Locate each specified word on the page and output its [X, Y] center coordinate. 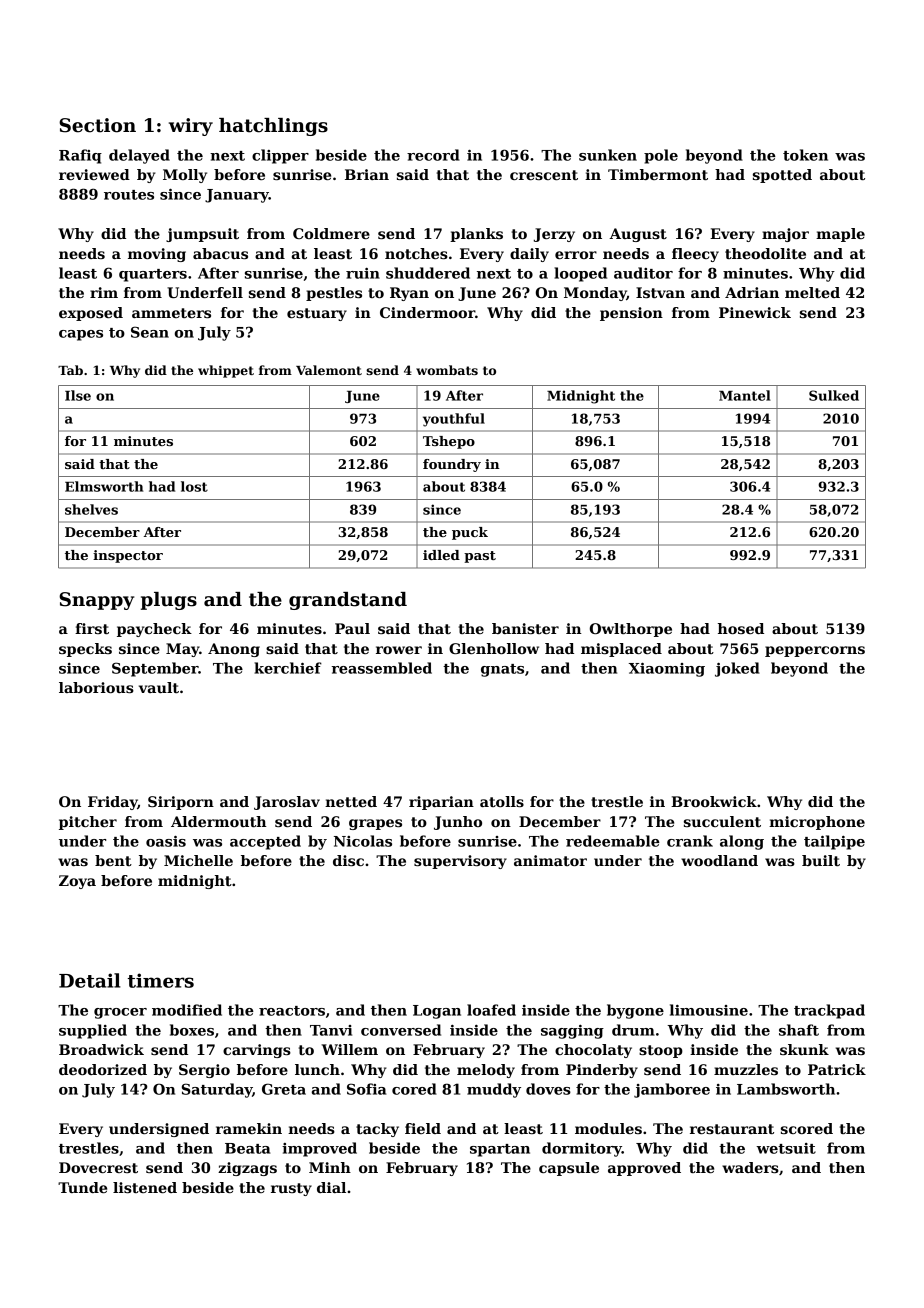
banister [525, 628]
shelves [91, 509]
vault [159, 687]
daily [529, 255]
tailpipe [834, 842]
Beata [247, 1148]
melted [812, 292]
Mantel [745, 395]
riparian [441, 803]
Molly [185, 176]
